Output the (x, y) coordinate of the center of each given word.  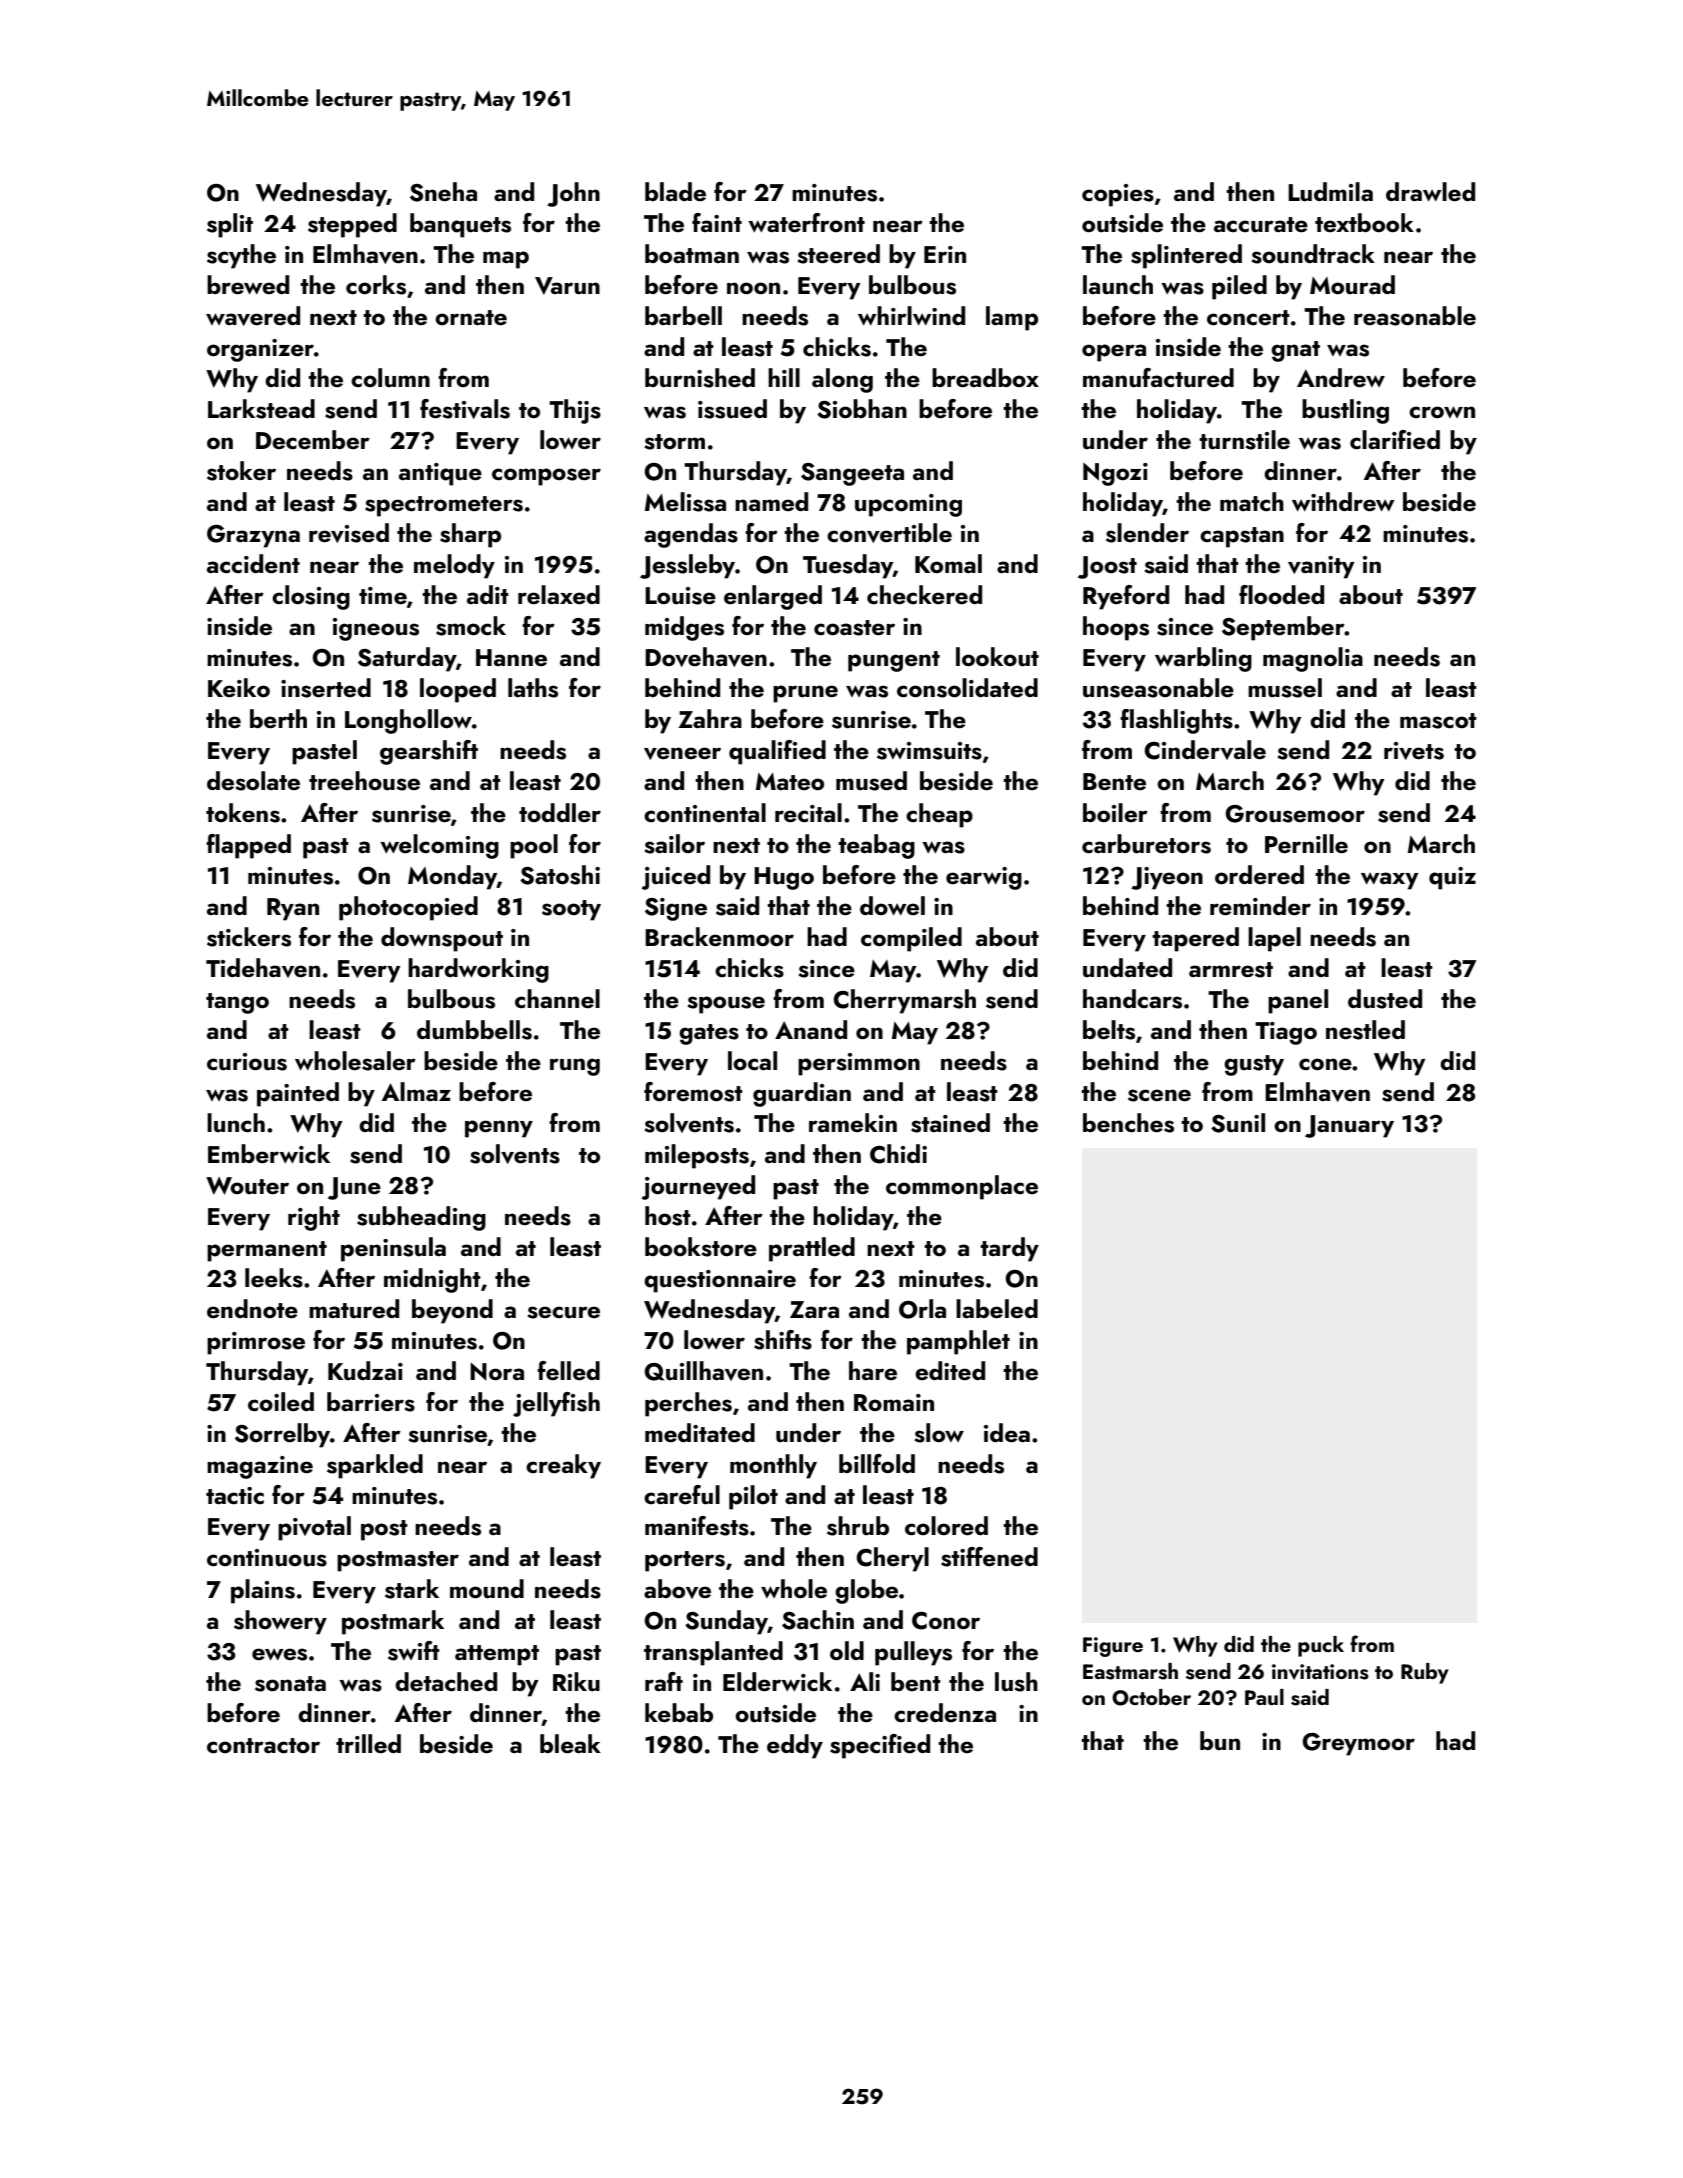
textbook (1364, 222)
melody (454, 566)
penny (499, 1129)
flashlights (1176, 721)
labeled (997, 1308)
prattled (812, 1249)
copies (1118, 195)
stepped (352, 225)
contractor (263, 1746)
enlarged (773, 597)
